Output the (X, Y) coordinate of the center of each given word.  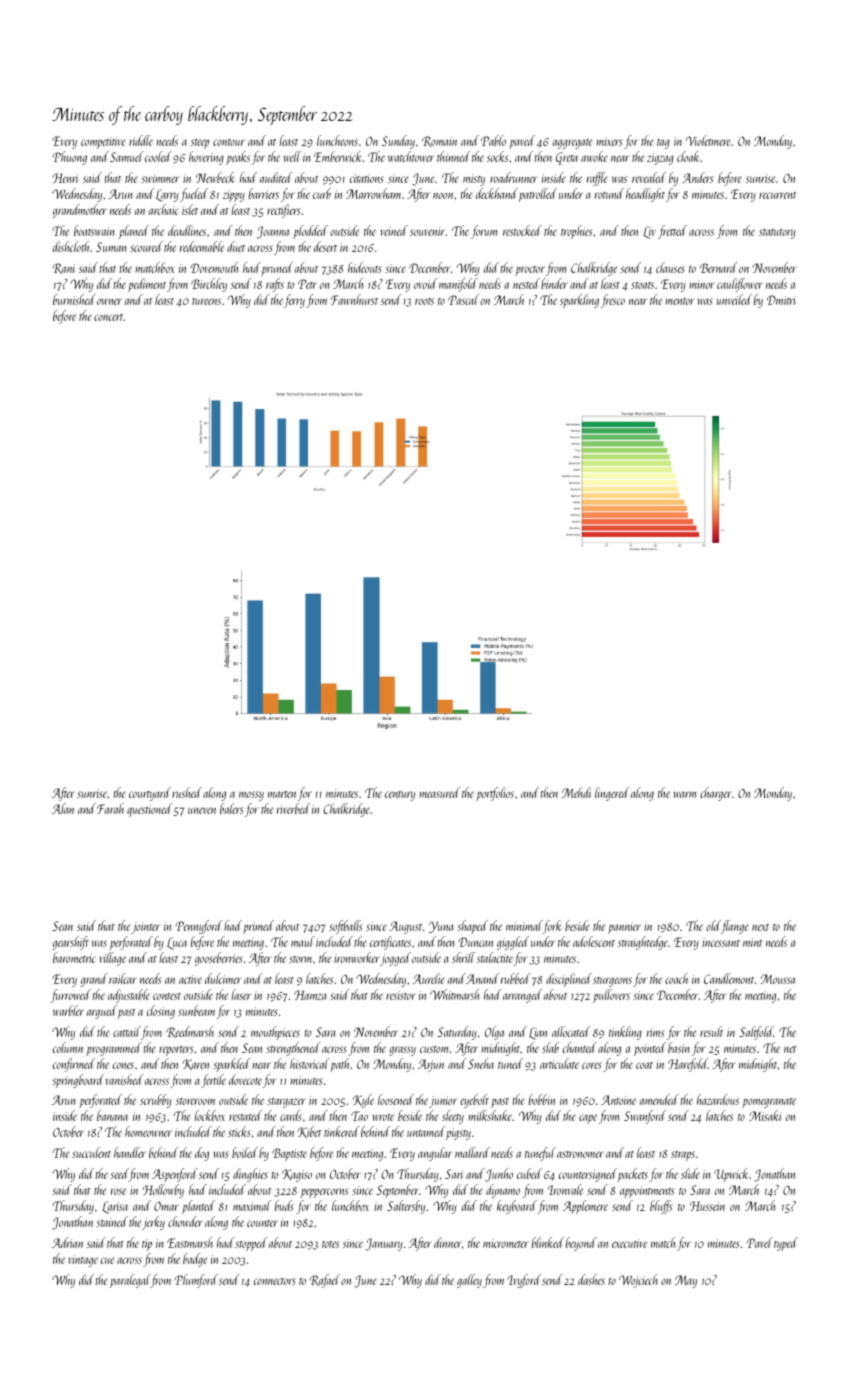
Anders (697, 177)
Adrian (67, 1242)
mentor (680, 301)
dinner (448, 1242)
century (400, 796)
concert (108, 317)
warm (684, 794)
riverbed (293, 808)
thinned (453, 156)
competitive (103, 143)
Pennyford (199, 927)
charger (716, 794)
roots (424, 301)
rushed (187, 792)
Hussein (707, 1206)
